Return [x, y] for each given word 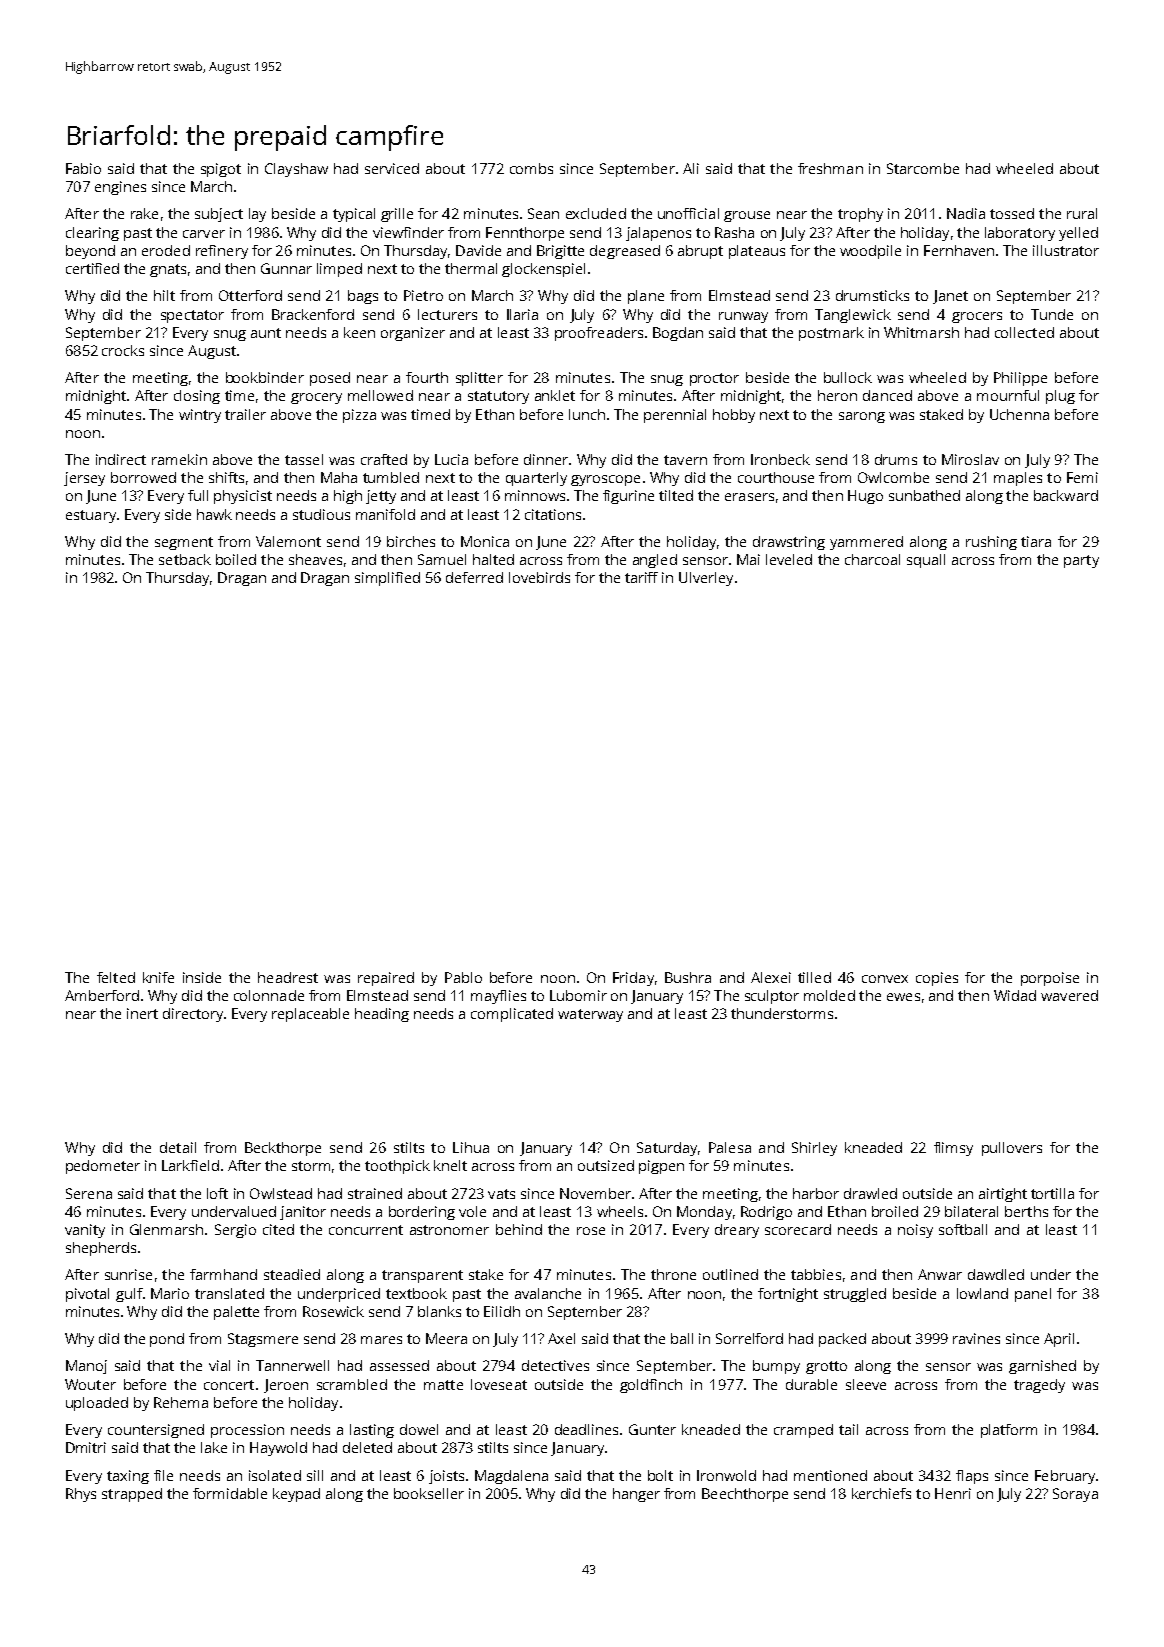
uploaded [97, 1404]
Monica [485, 541]
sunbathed [924, 495]
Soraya [1075, 1495]
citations [553, 514]
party [1081, 561]
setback [185, 559]
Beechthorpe [745, 1495]
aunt [266, 333]
